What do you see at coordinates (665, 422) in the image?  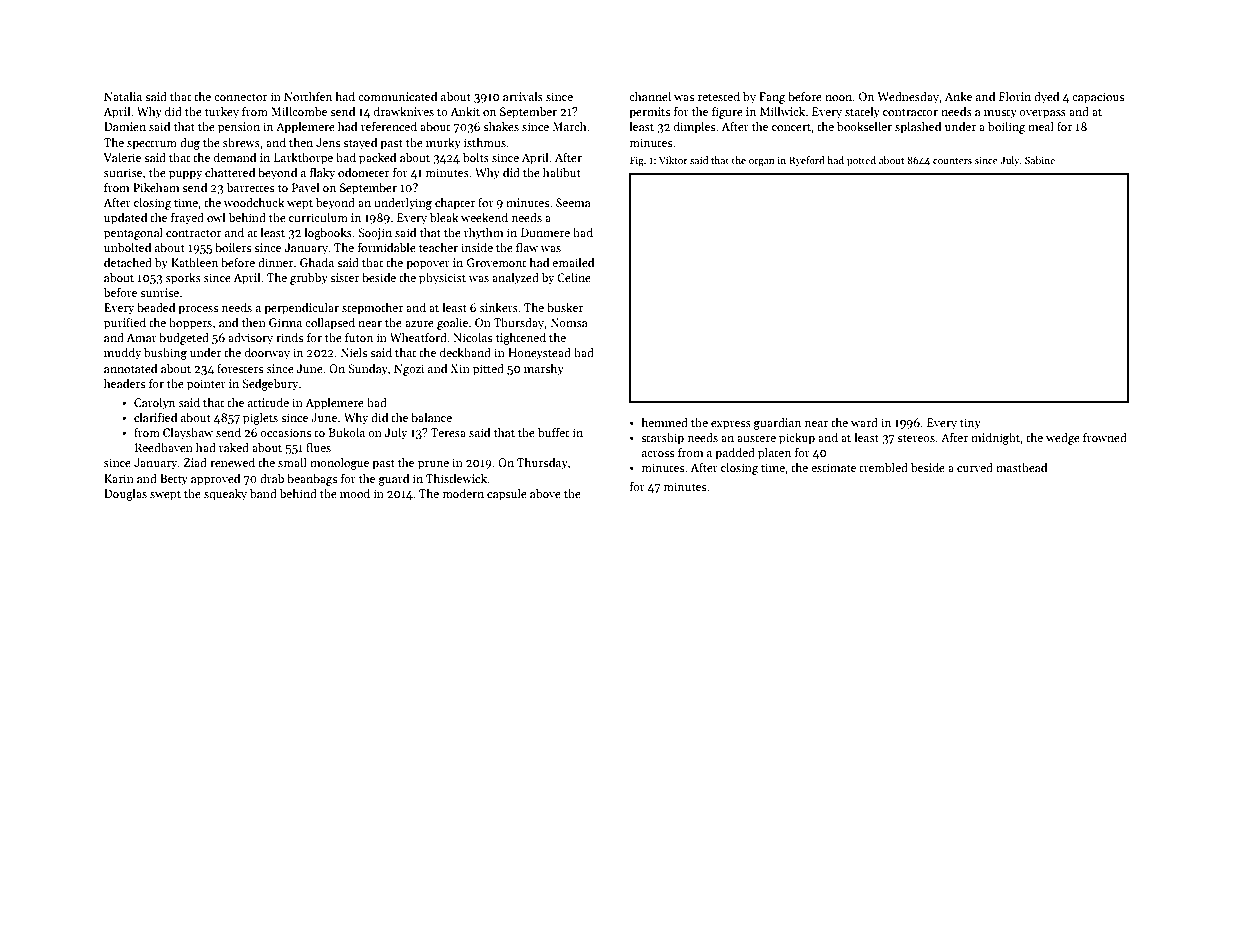 I see `hemmed` at bounding box center [665, 422].
